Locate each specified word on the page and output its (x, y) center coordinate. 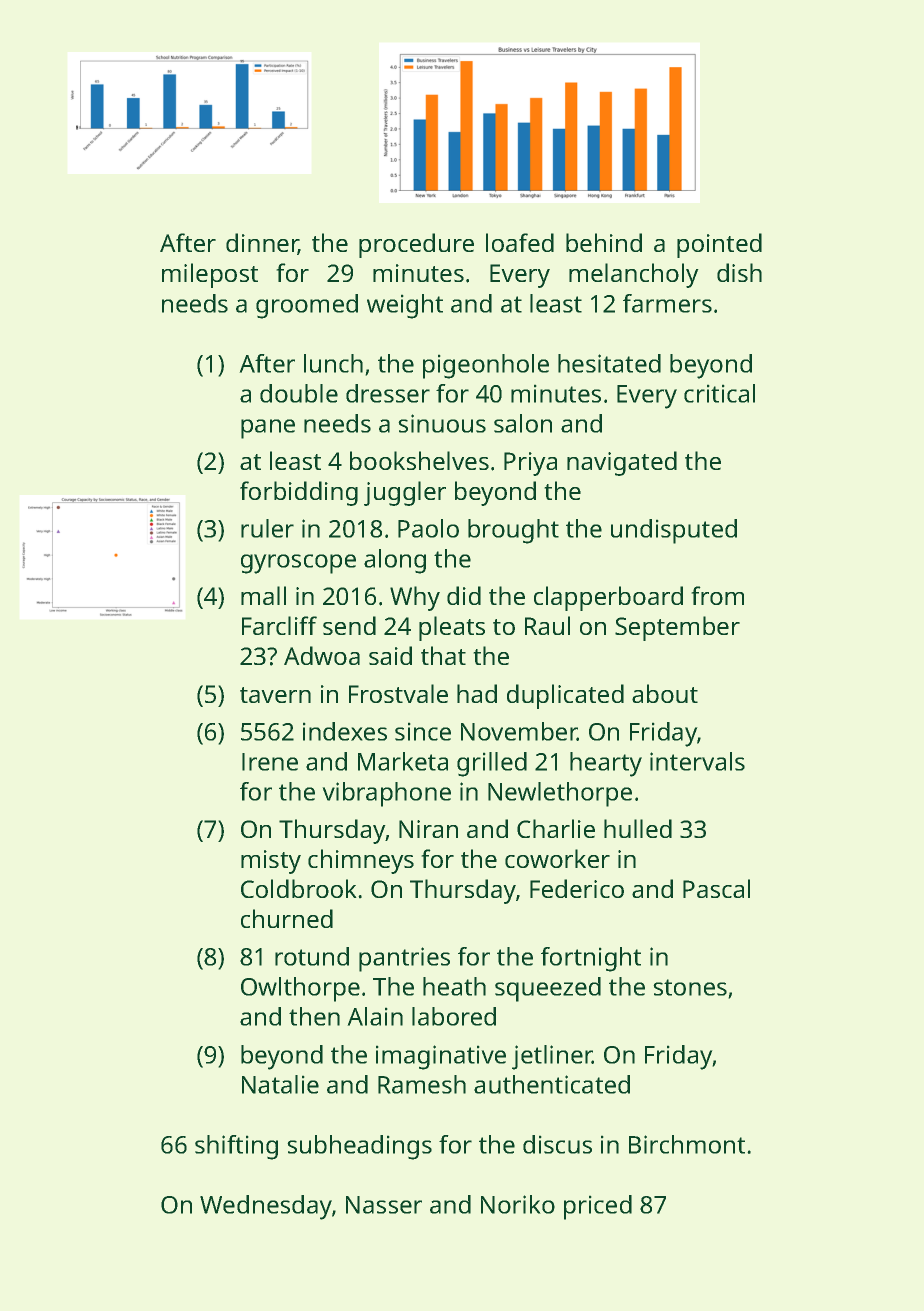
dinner (262, 244)
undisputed (674, 531)
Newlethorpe (560, 794)
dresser (388, 393)
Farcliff (279, 625)
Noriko (518, 1204)
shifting (236, 1147)
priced (598, 1207)
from (718, 595)
